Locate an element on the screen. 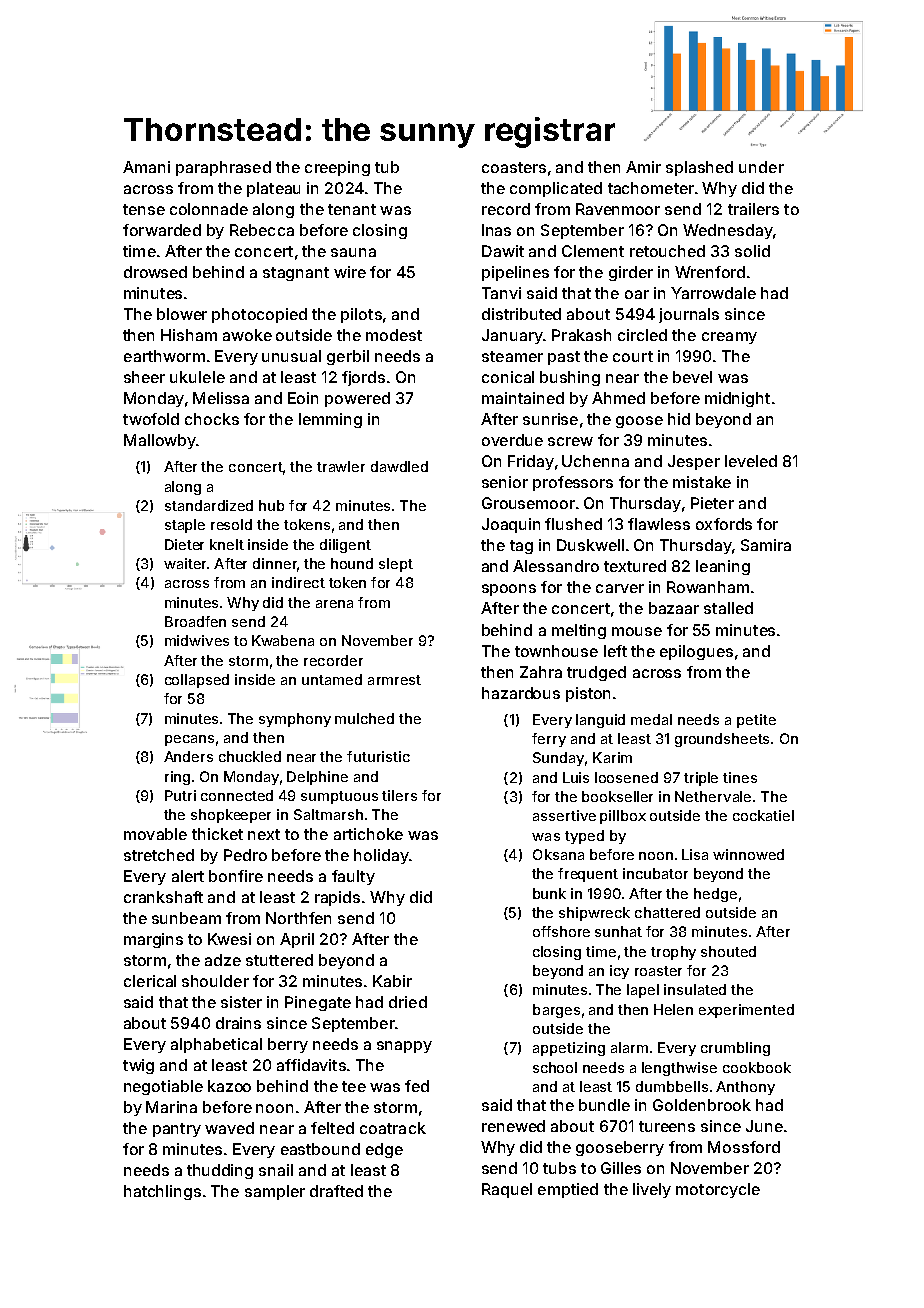 The width and height of the screenshot is (924, 1308). collapsed is located at coordinates (197, 681).
